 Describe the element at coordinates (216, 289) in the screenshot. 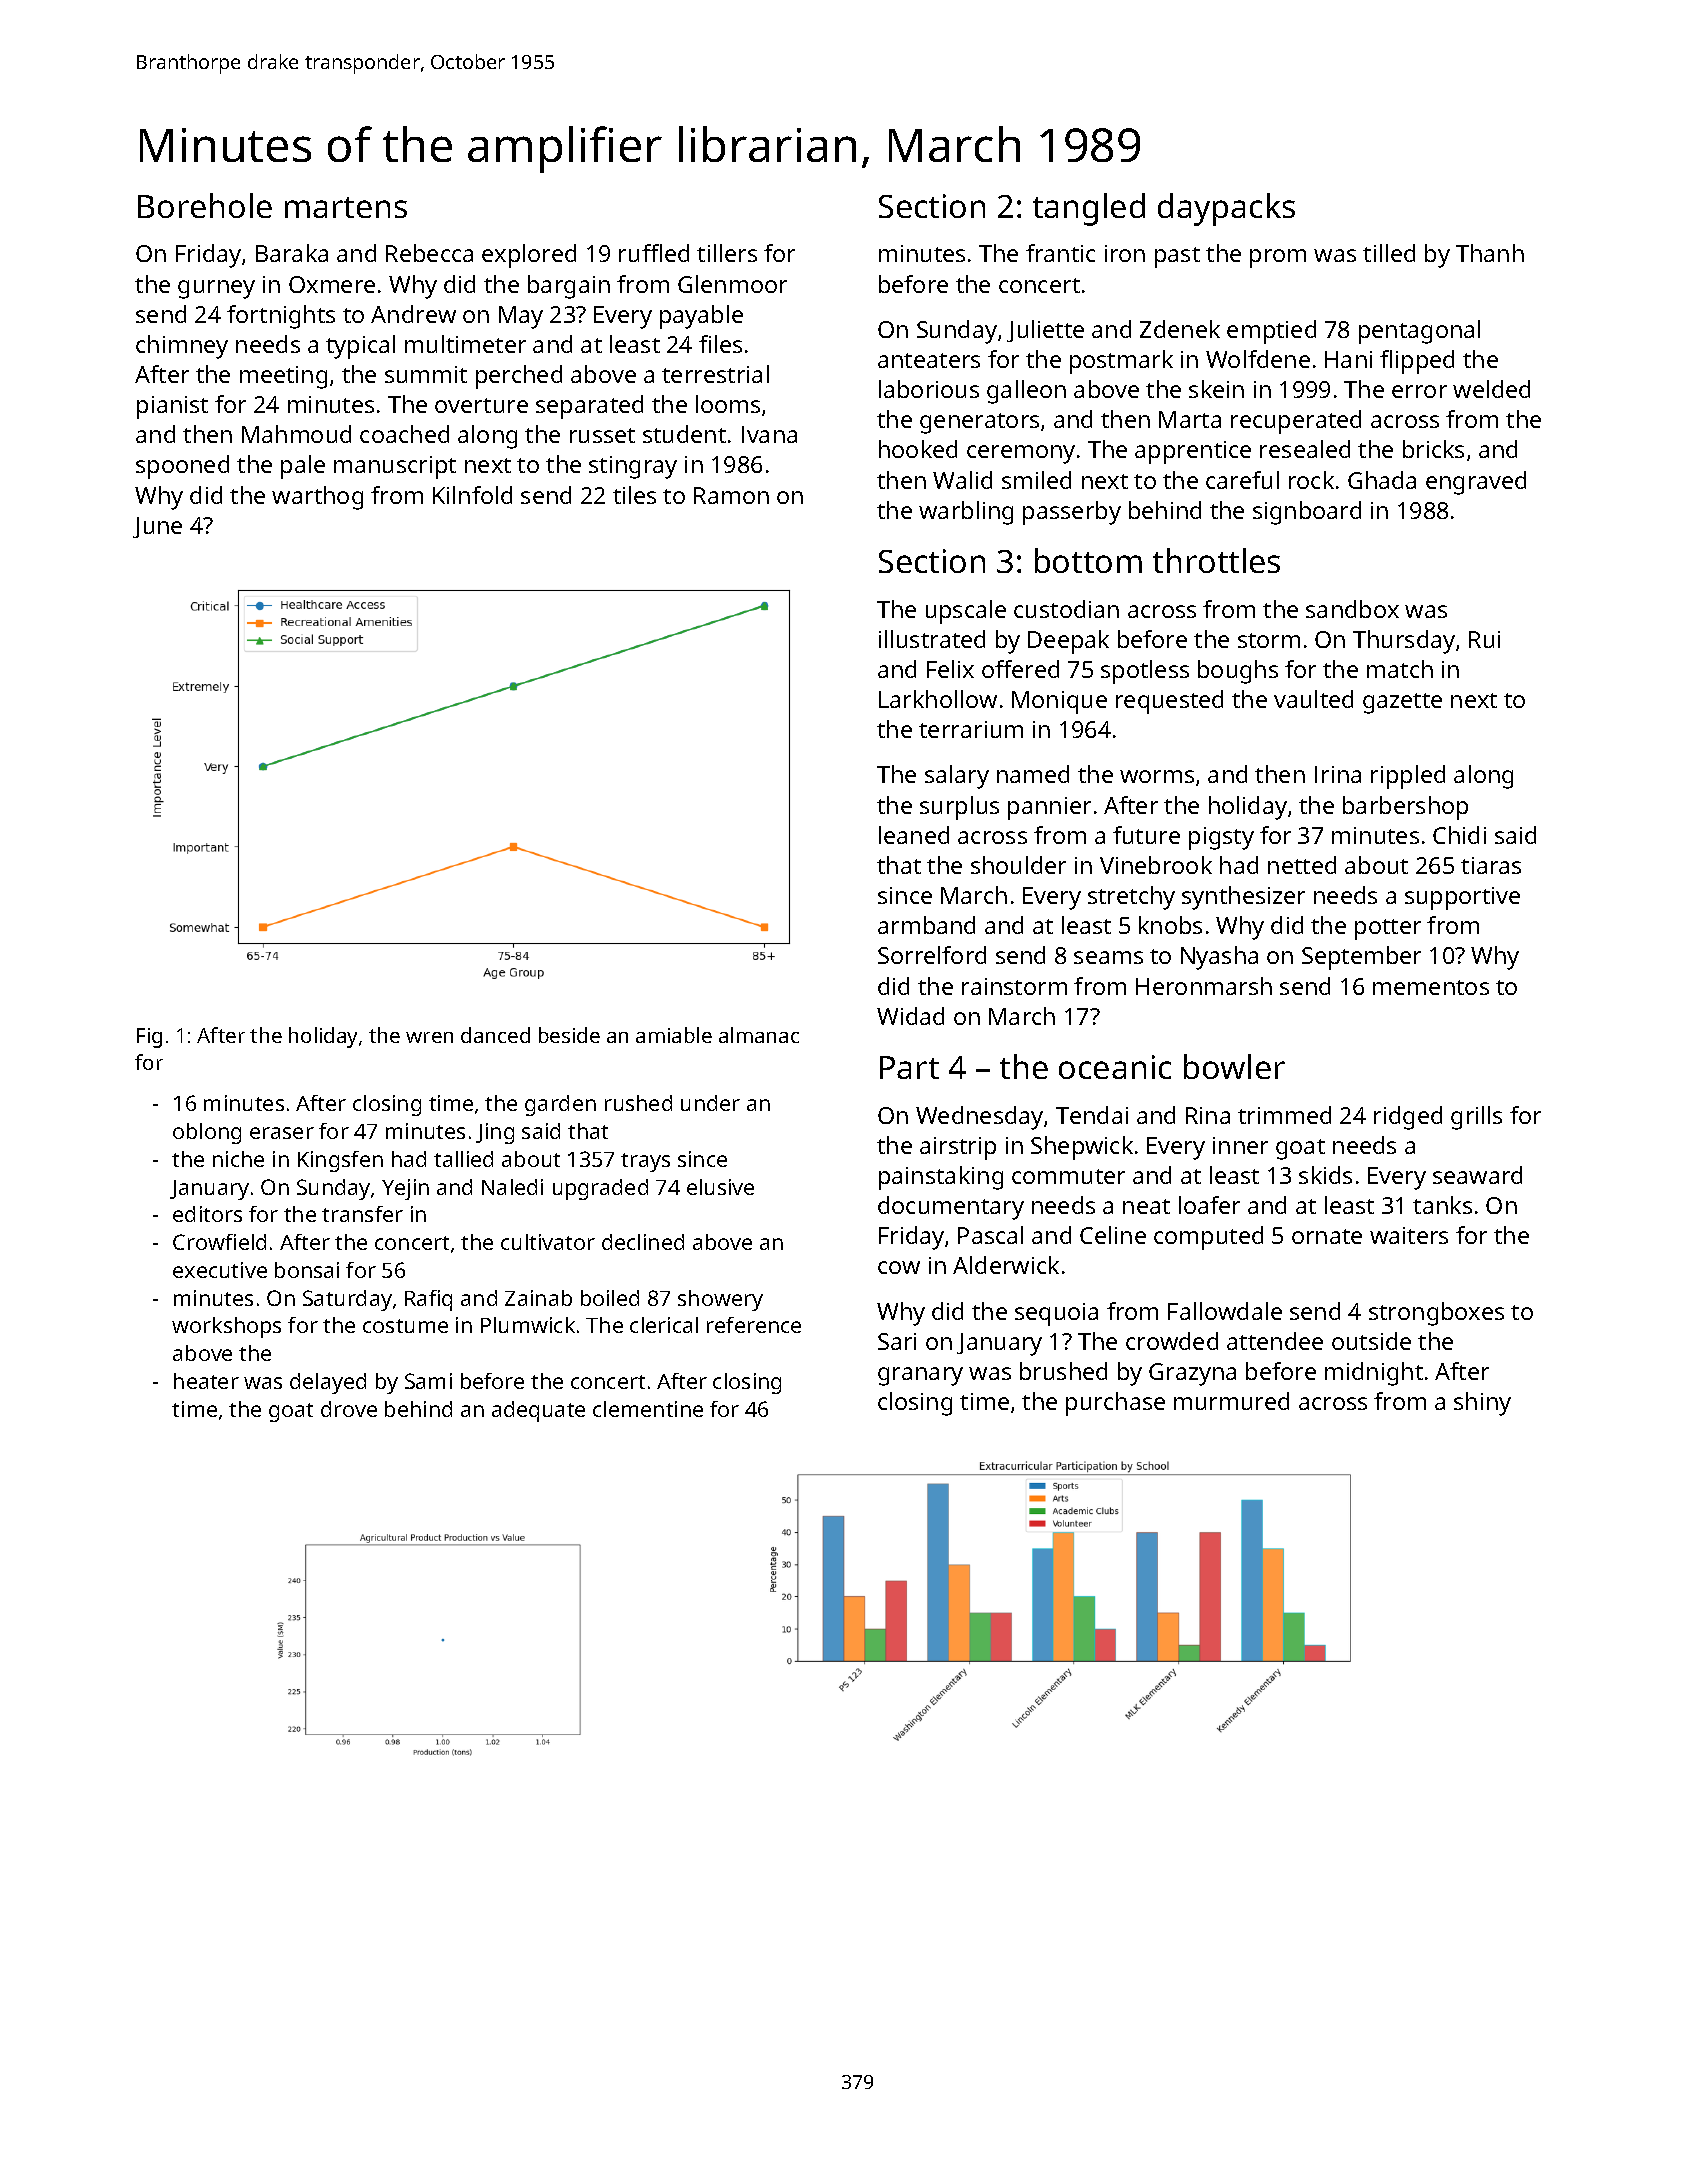

I see `gurney` at that location.
